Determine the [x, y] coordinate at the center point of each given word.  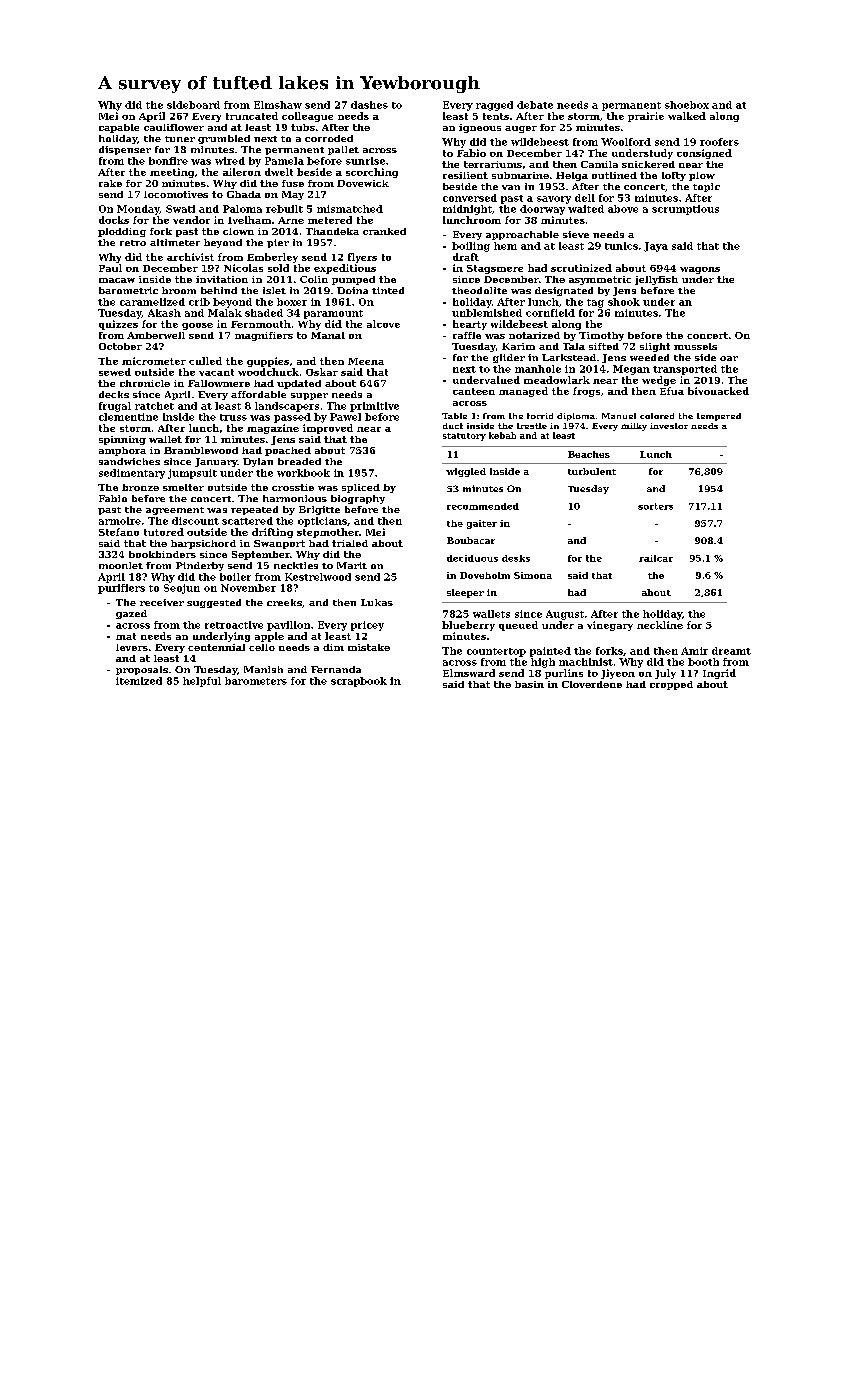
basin [529, 684]
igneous [480, 128]
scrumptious [685, 210]
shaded [264, 313]
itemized [139, 681]
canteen [474, 391]
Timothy [601, 336]
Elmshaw [278, 105]
